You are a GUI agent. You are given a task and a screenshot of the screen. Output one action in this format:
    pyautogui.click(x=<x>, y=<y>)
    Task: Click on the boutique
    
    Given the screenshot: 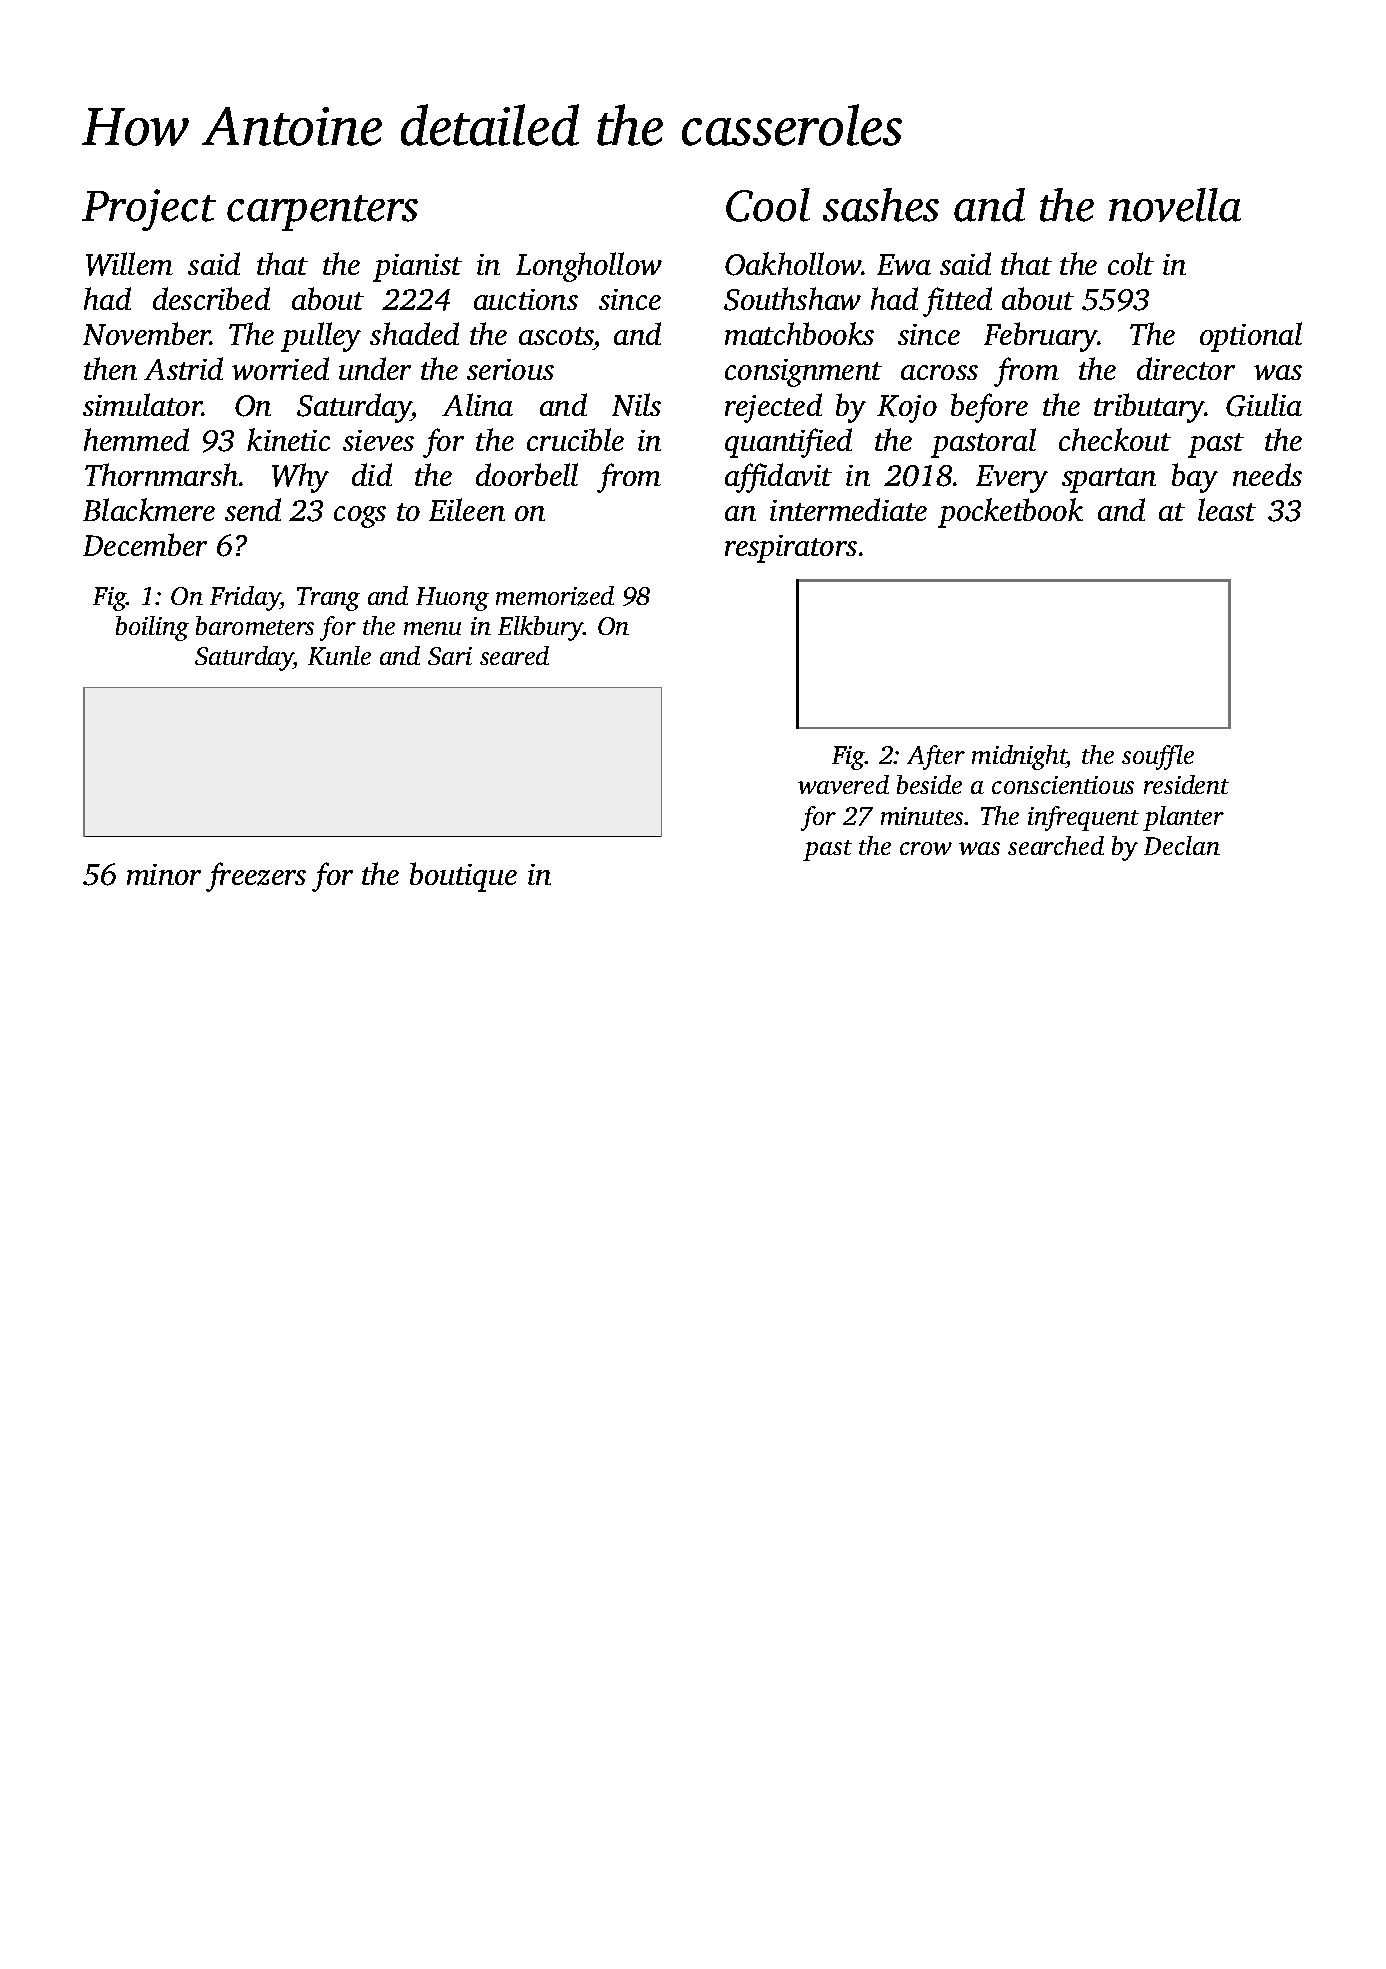 What is the action you would take?
    pyautogui.click(x=463, y=877)
